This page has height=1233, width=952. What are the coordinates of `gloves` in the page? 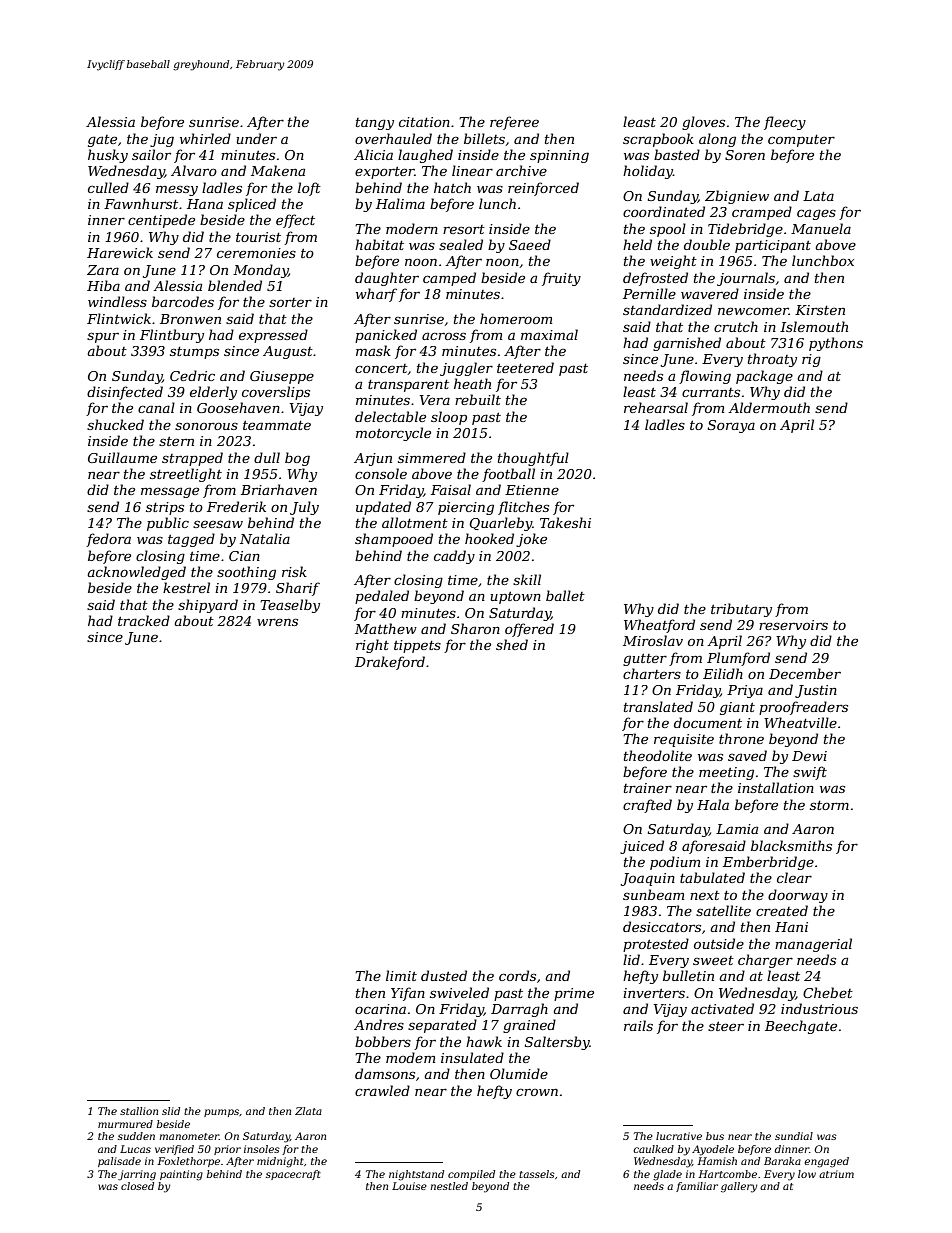 It's located at (703, 123).
